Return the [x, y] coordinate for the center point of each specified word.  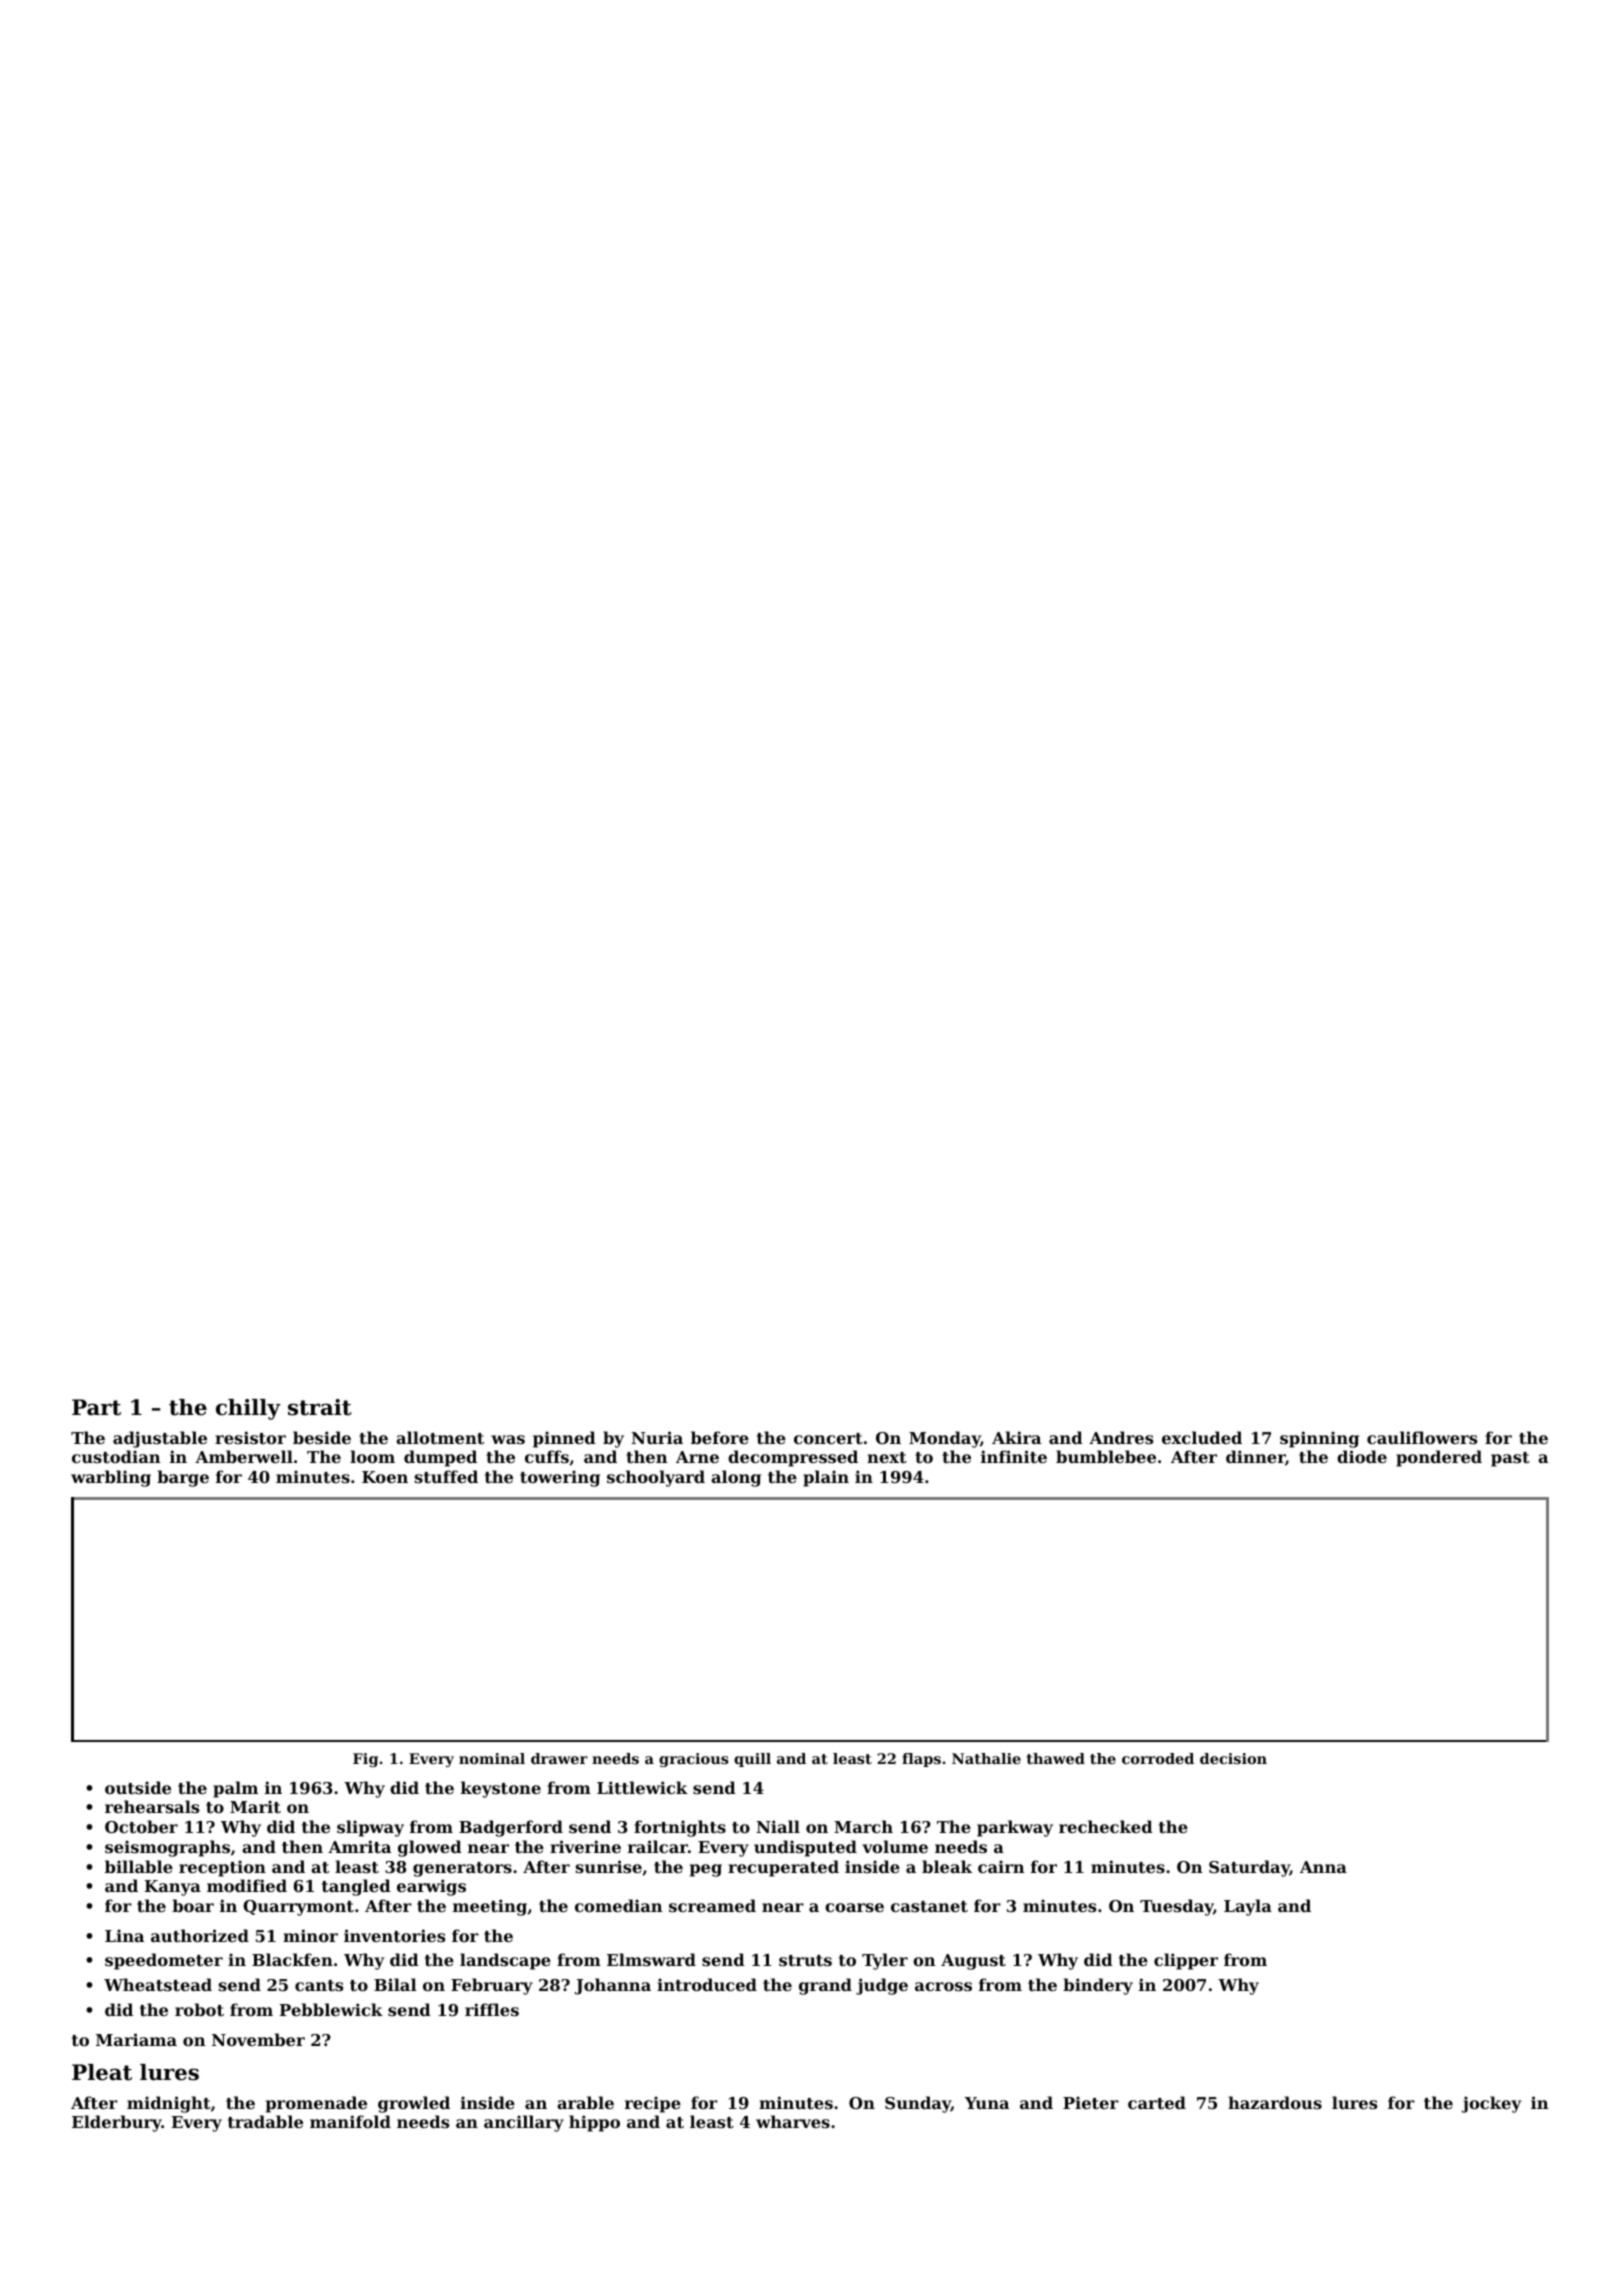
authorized [200, 1935]
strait [320, 1407]
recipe [653, 2104]
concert [828, 1438]
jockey [1491, 2104]
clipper [1186, 1961]
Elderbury [117, 2123]
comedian [618, 1905]
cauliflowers [1422, 1437]
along [736, 1478]
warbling [111, 1478]
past [1510, 1459]
